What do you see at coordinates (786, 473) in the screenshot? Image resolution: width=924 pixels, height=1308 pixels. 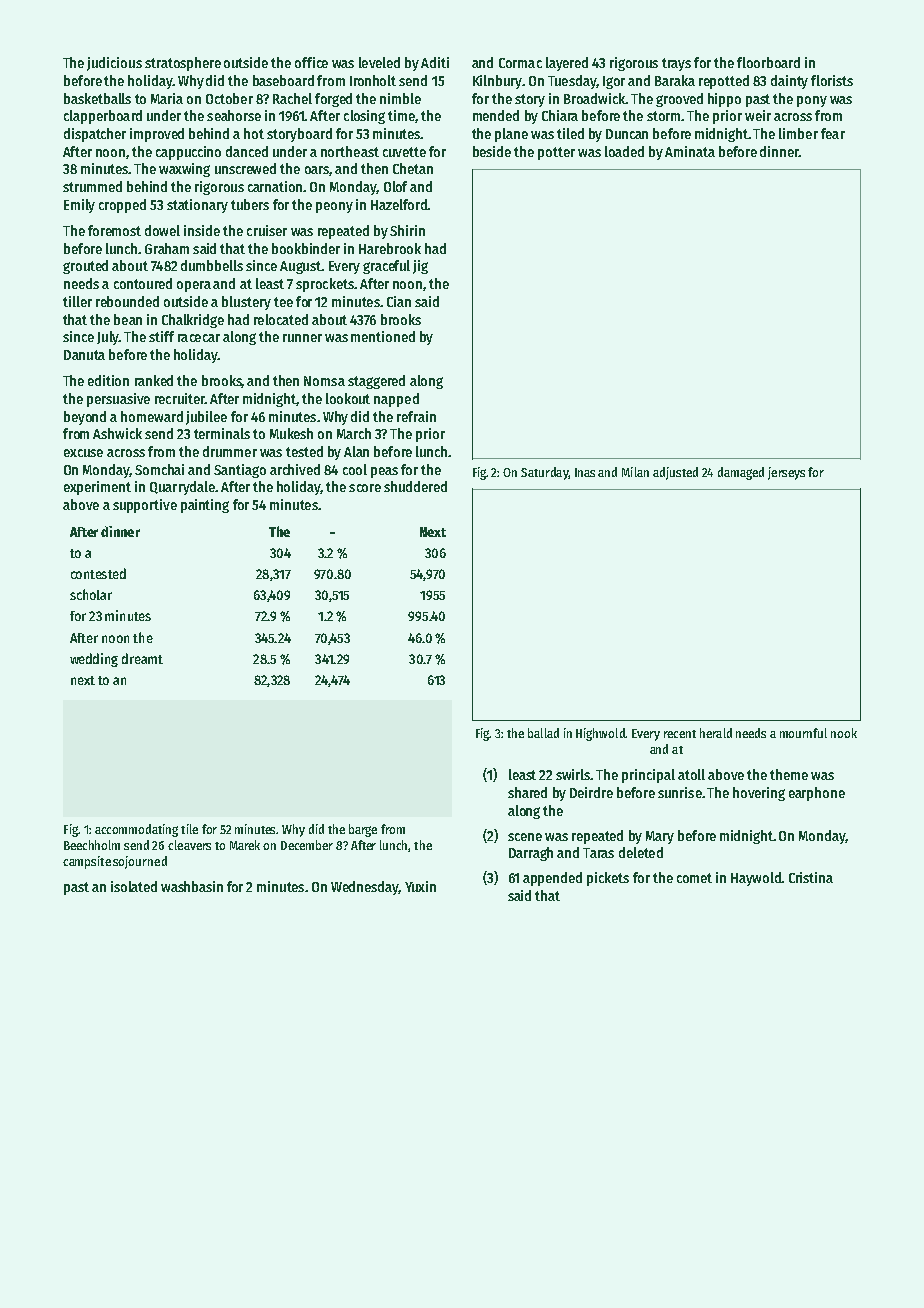 I see `jerseys` at bounding box center [786, 473].
